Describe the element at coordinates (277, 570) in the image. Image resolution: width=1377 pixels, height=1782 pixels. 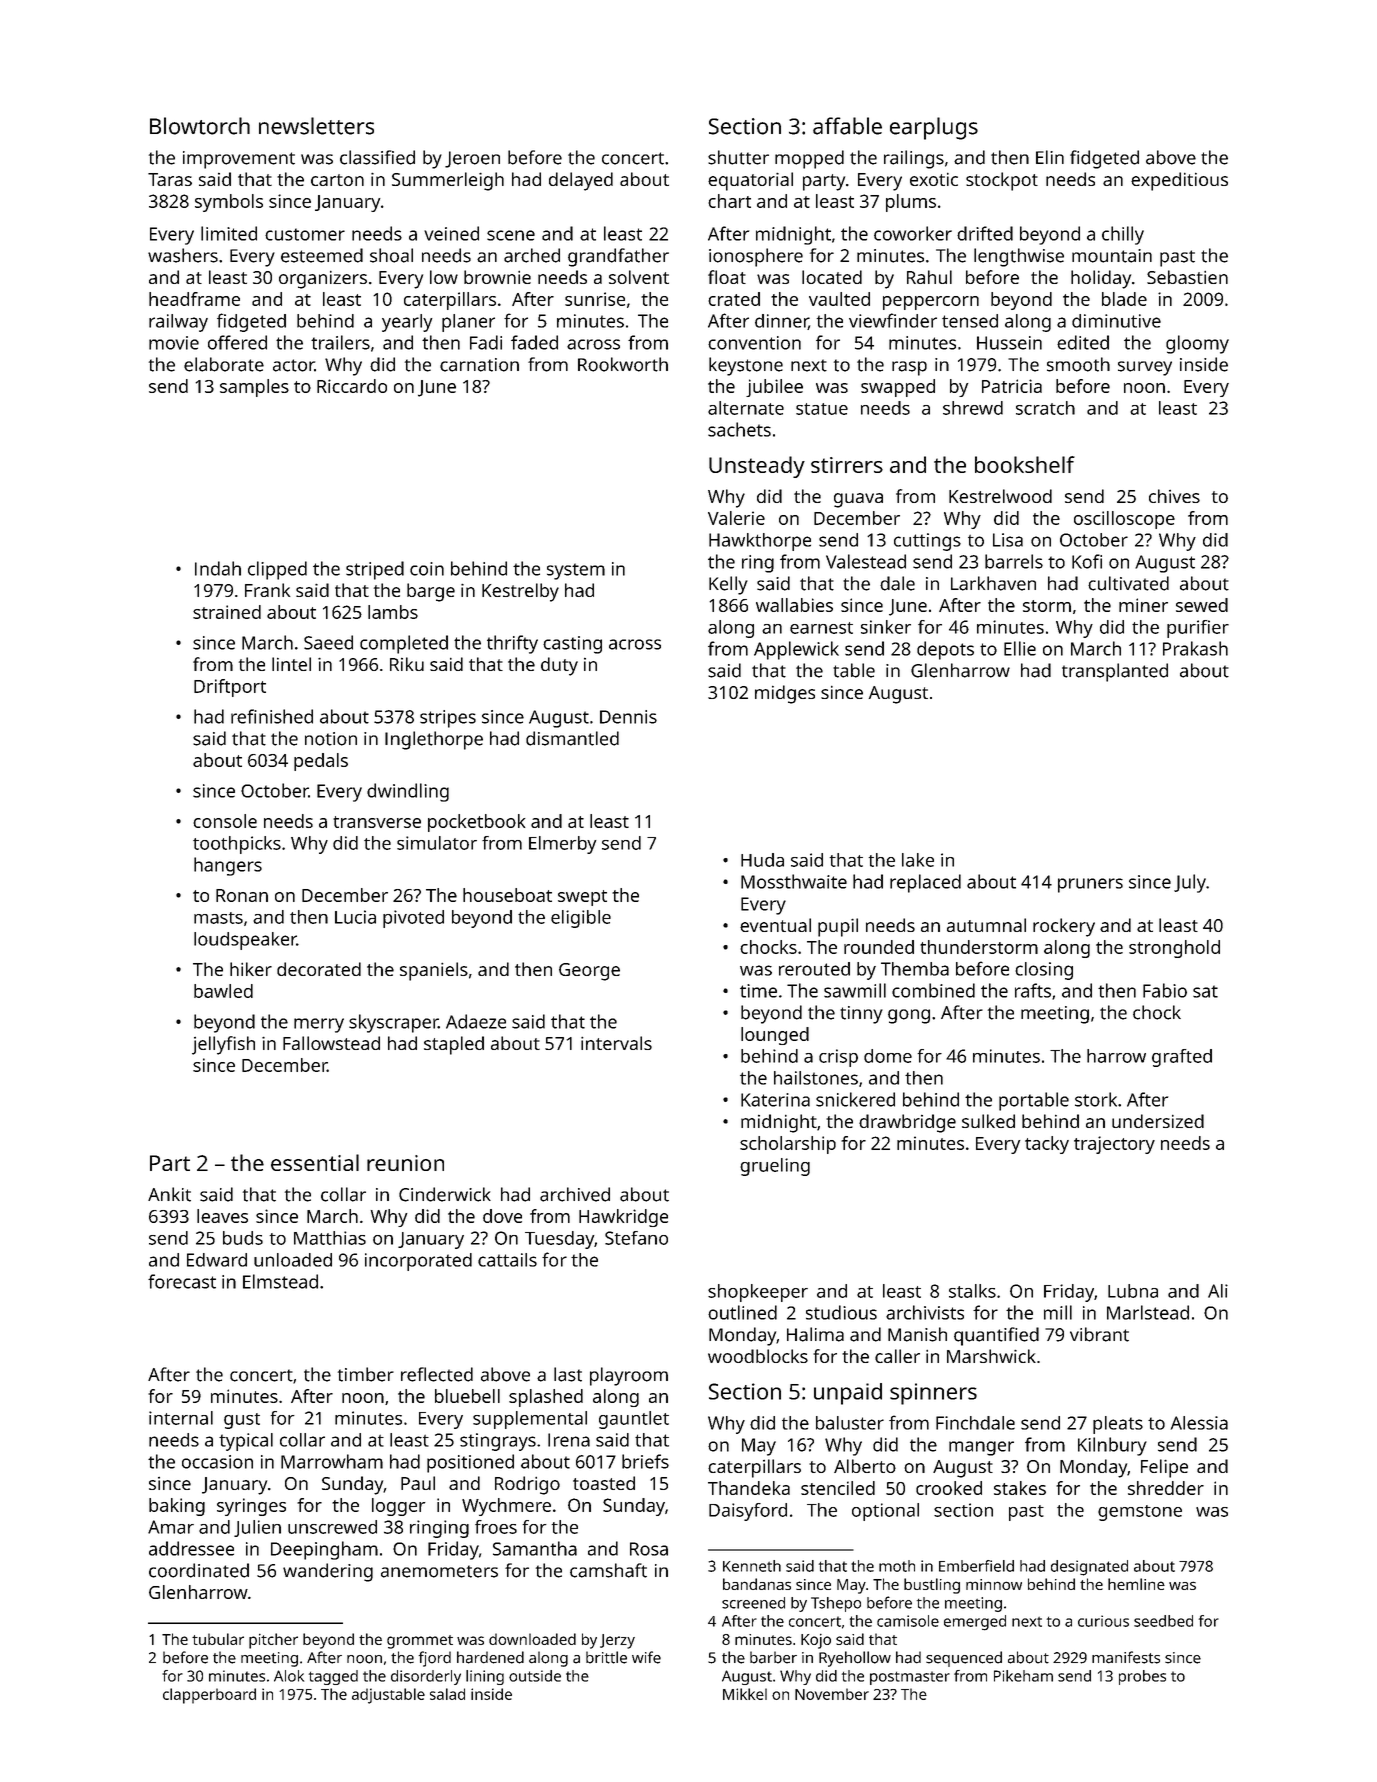
I see `clipped` at that location.
